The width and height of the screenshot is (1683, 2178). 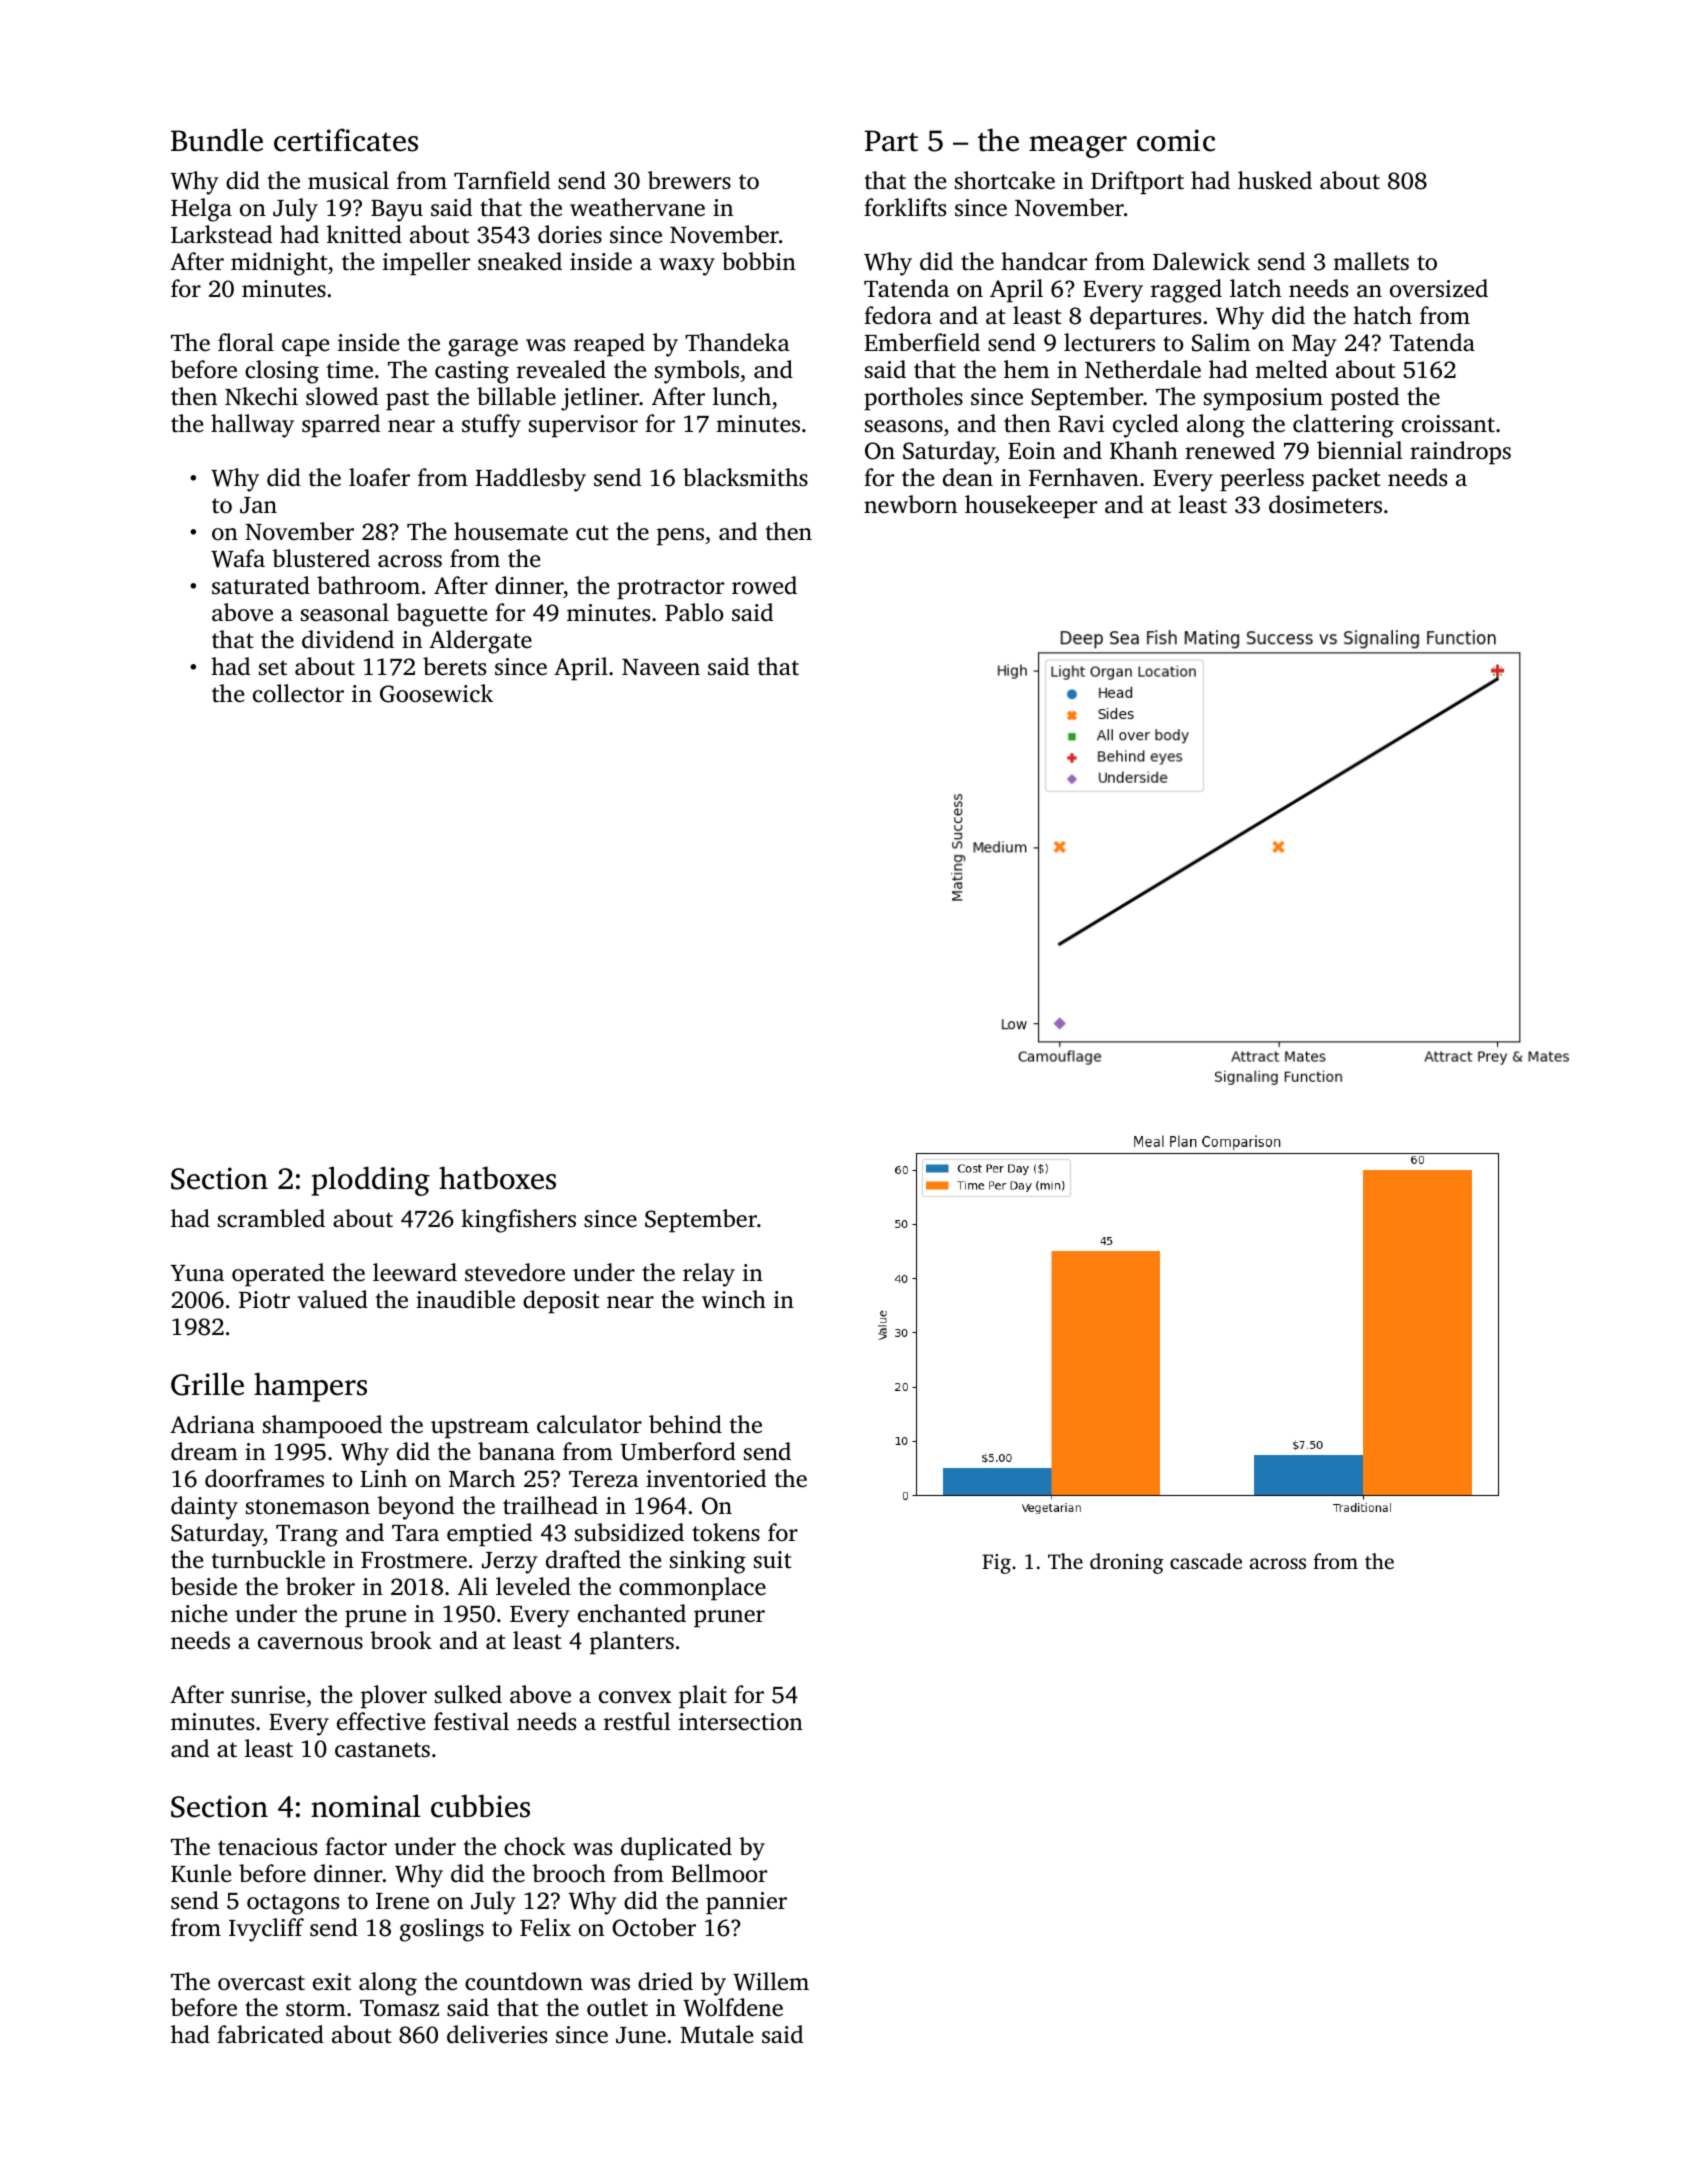 What do you see at coordinates (1176, 140) in the screenshot?
I see `comic` at bounding box center [1176, 140].
